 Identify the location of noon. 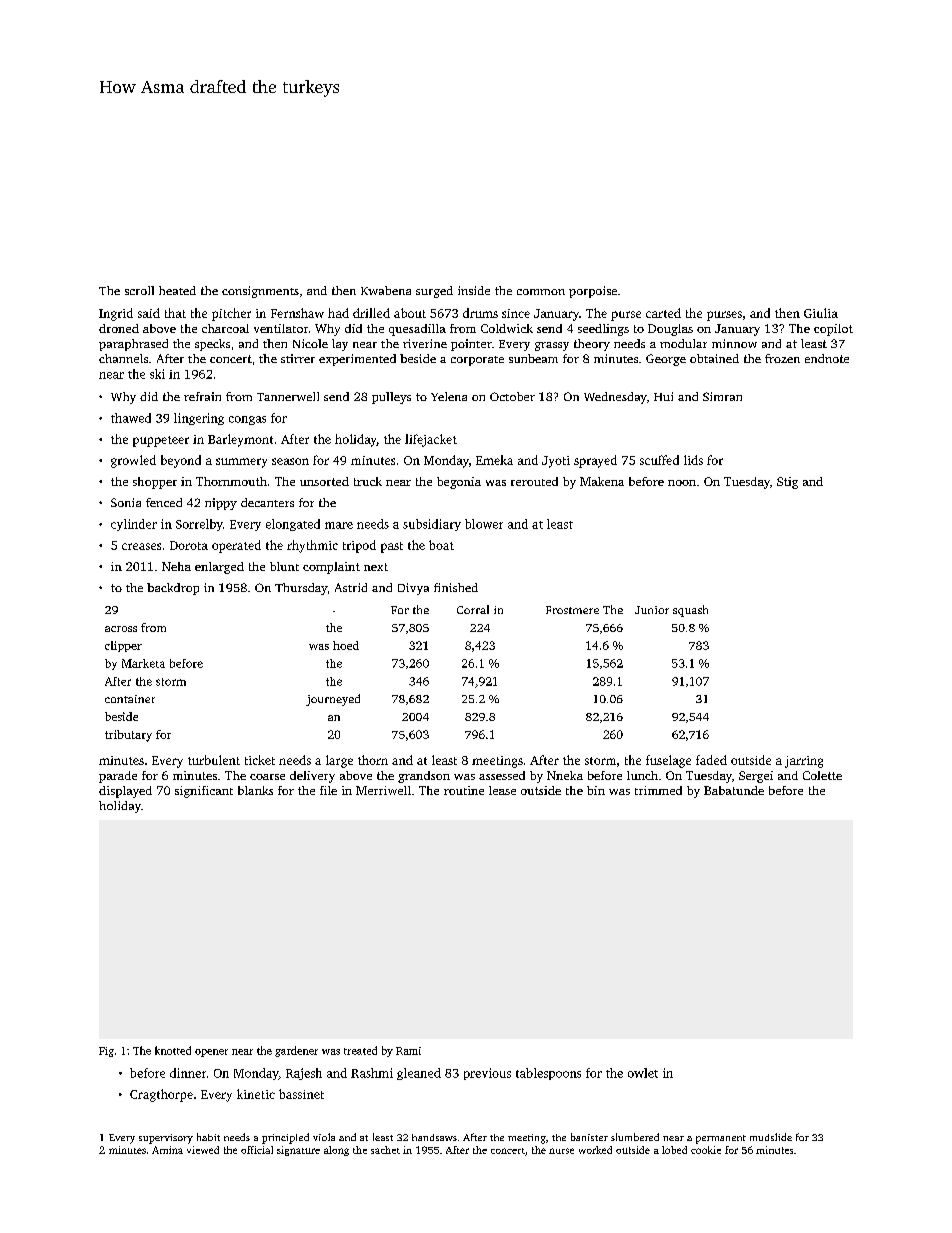
(682, 483).
